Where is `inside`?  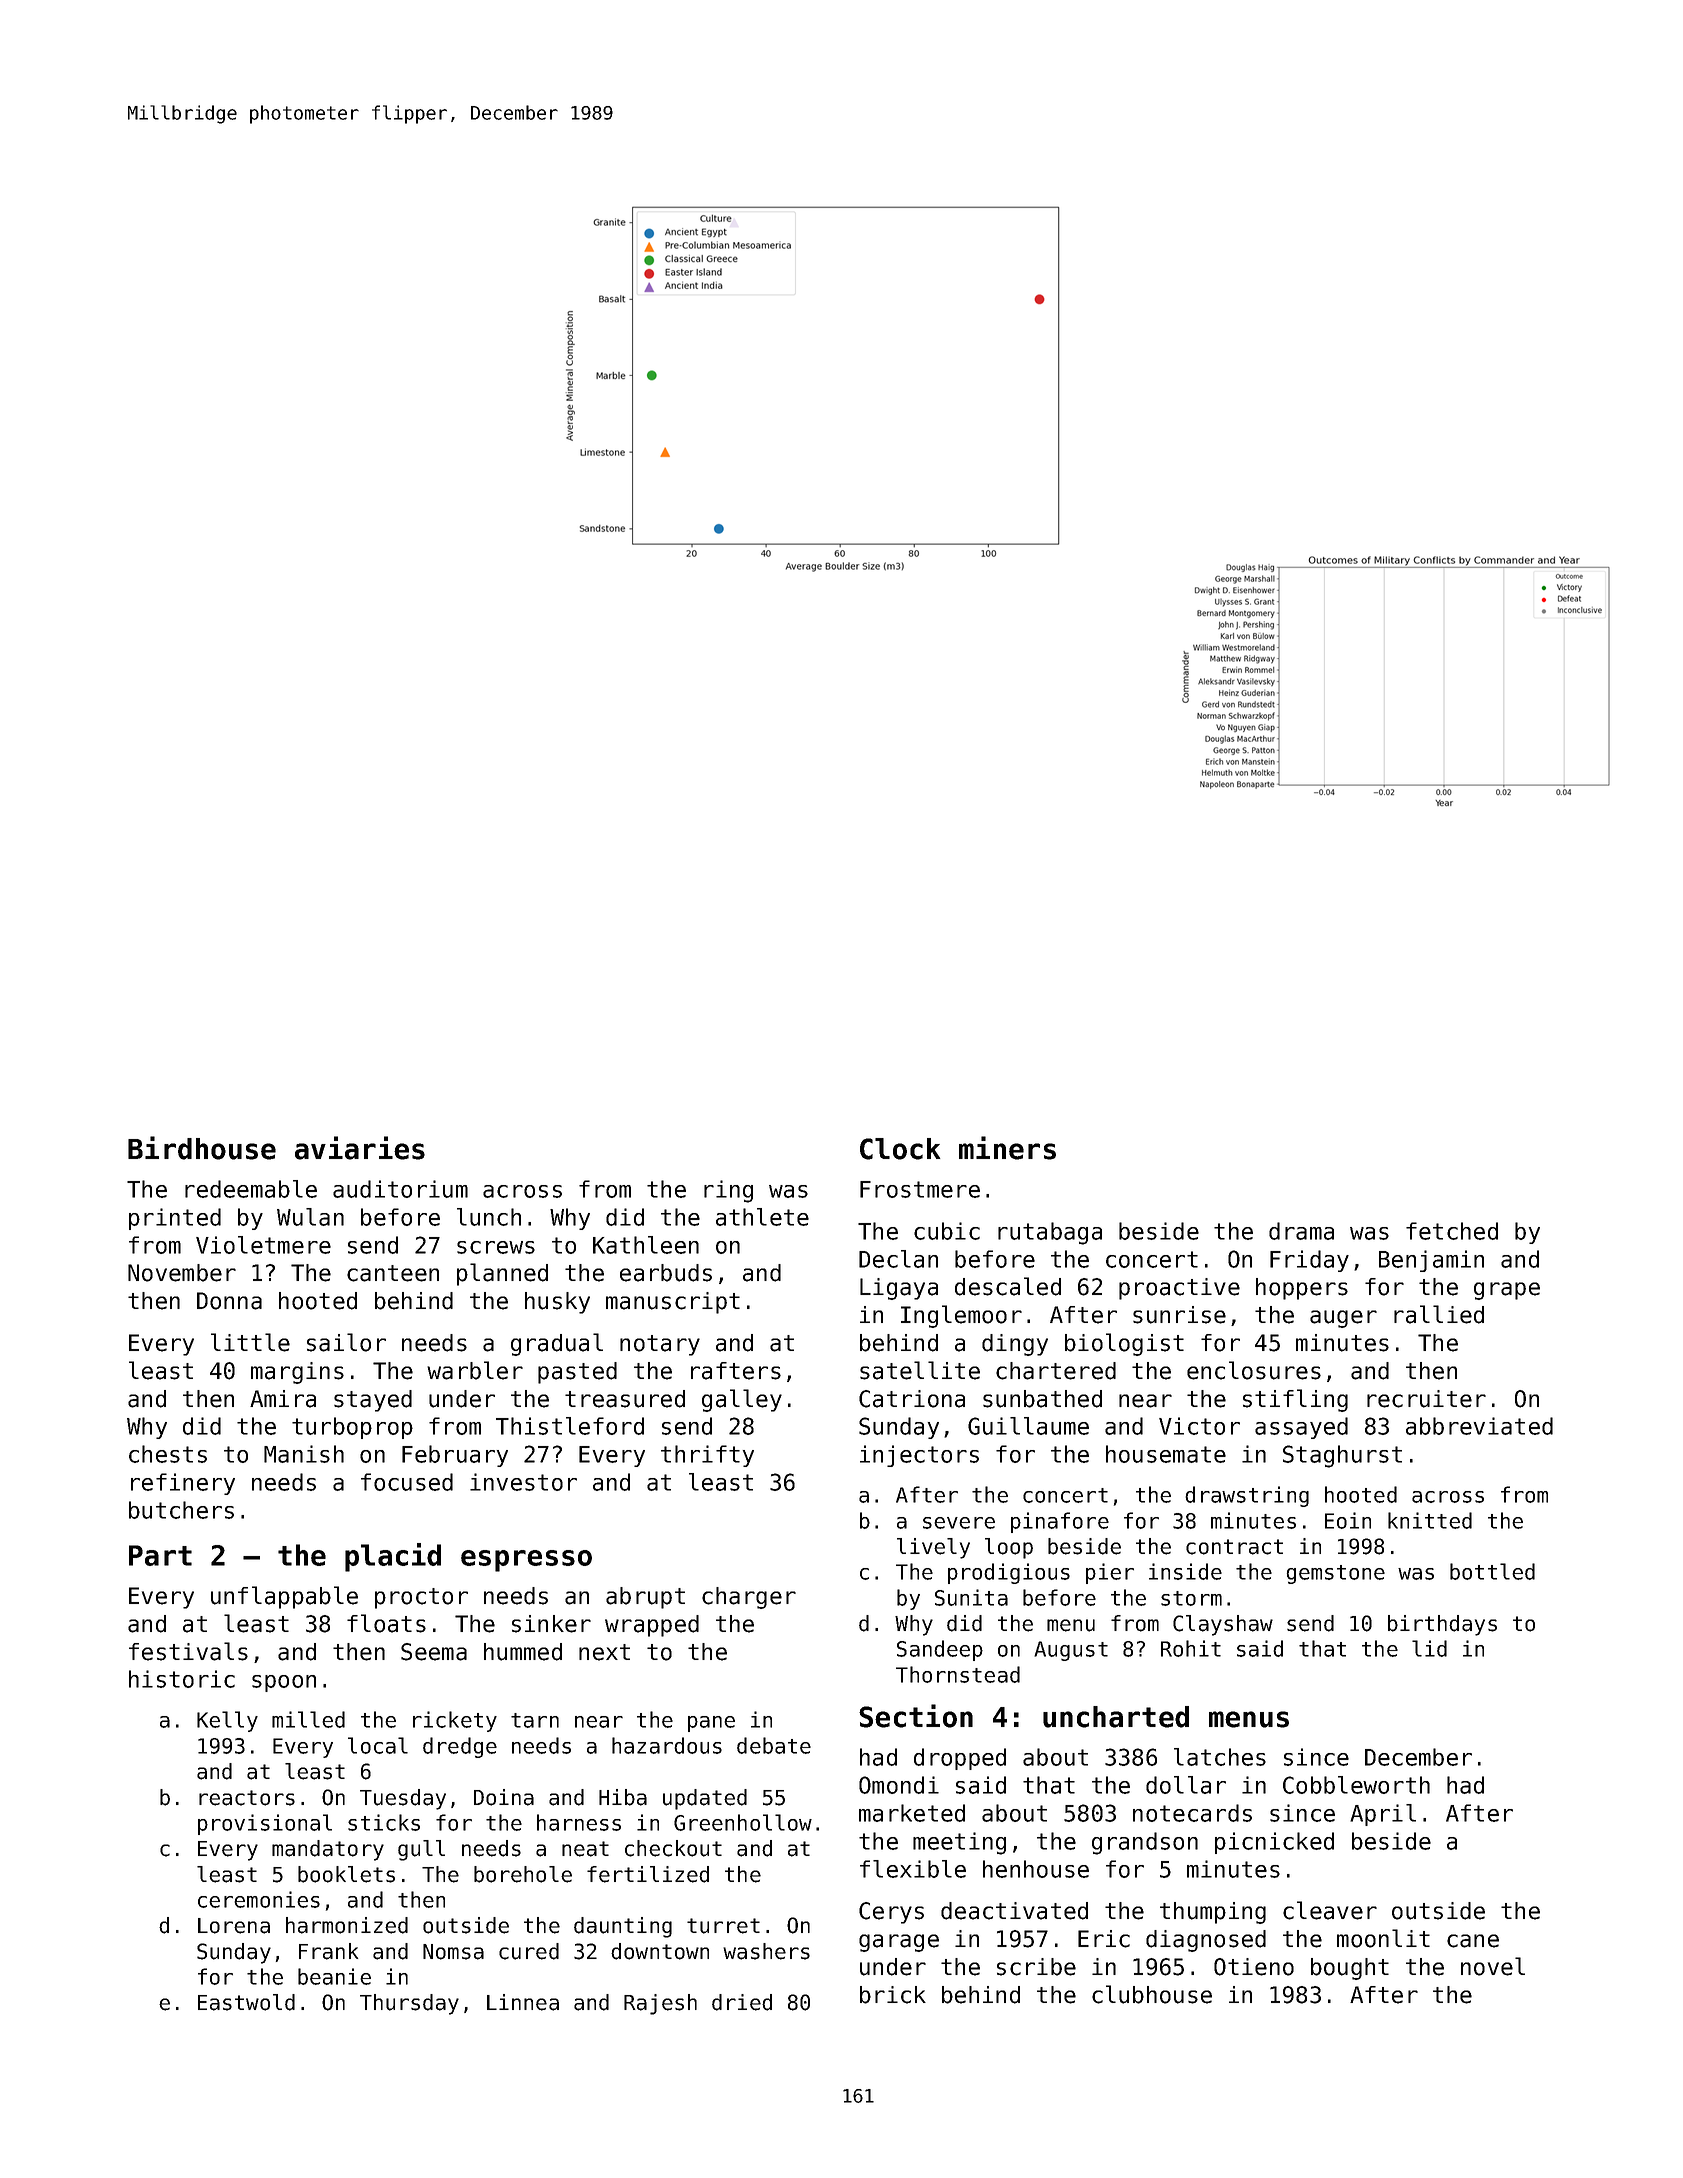 inside is located at coordinates (1185, 1571).
